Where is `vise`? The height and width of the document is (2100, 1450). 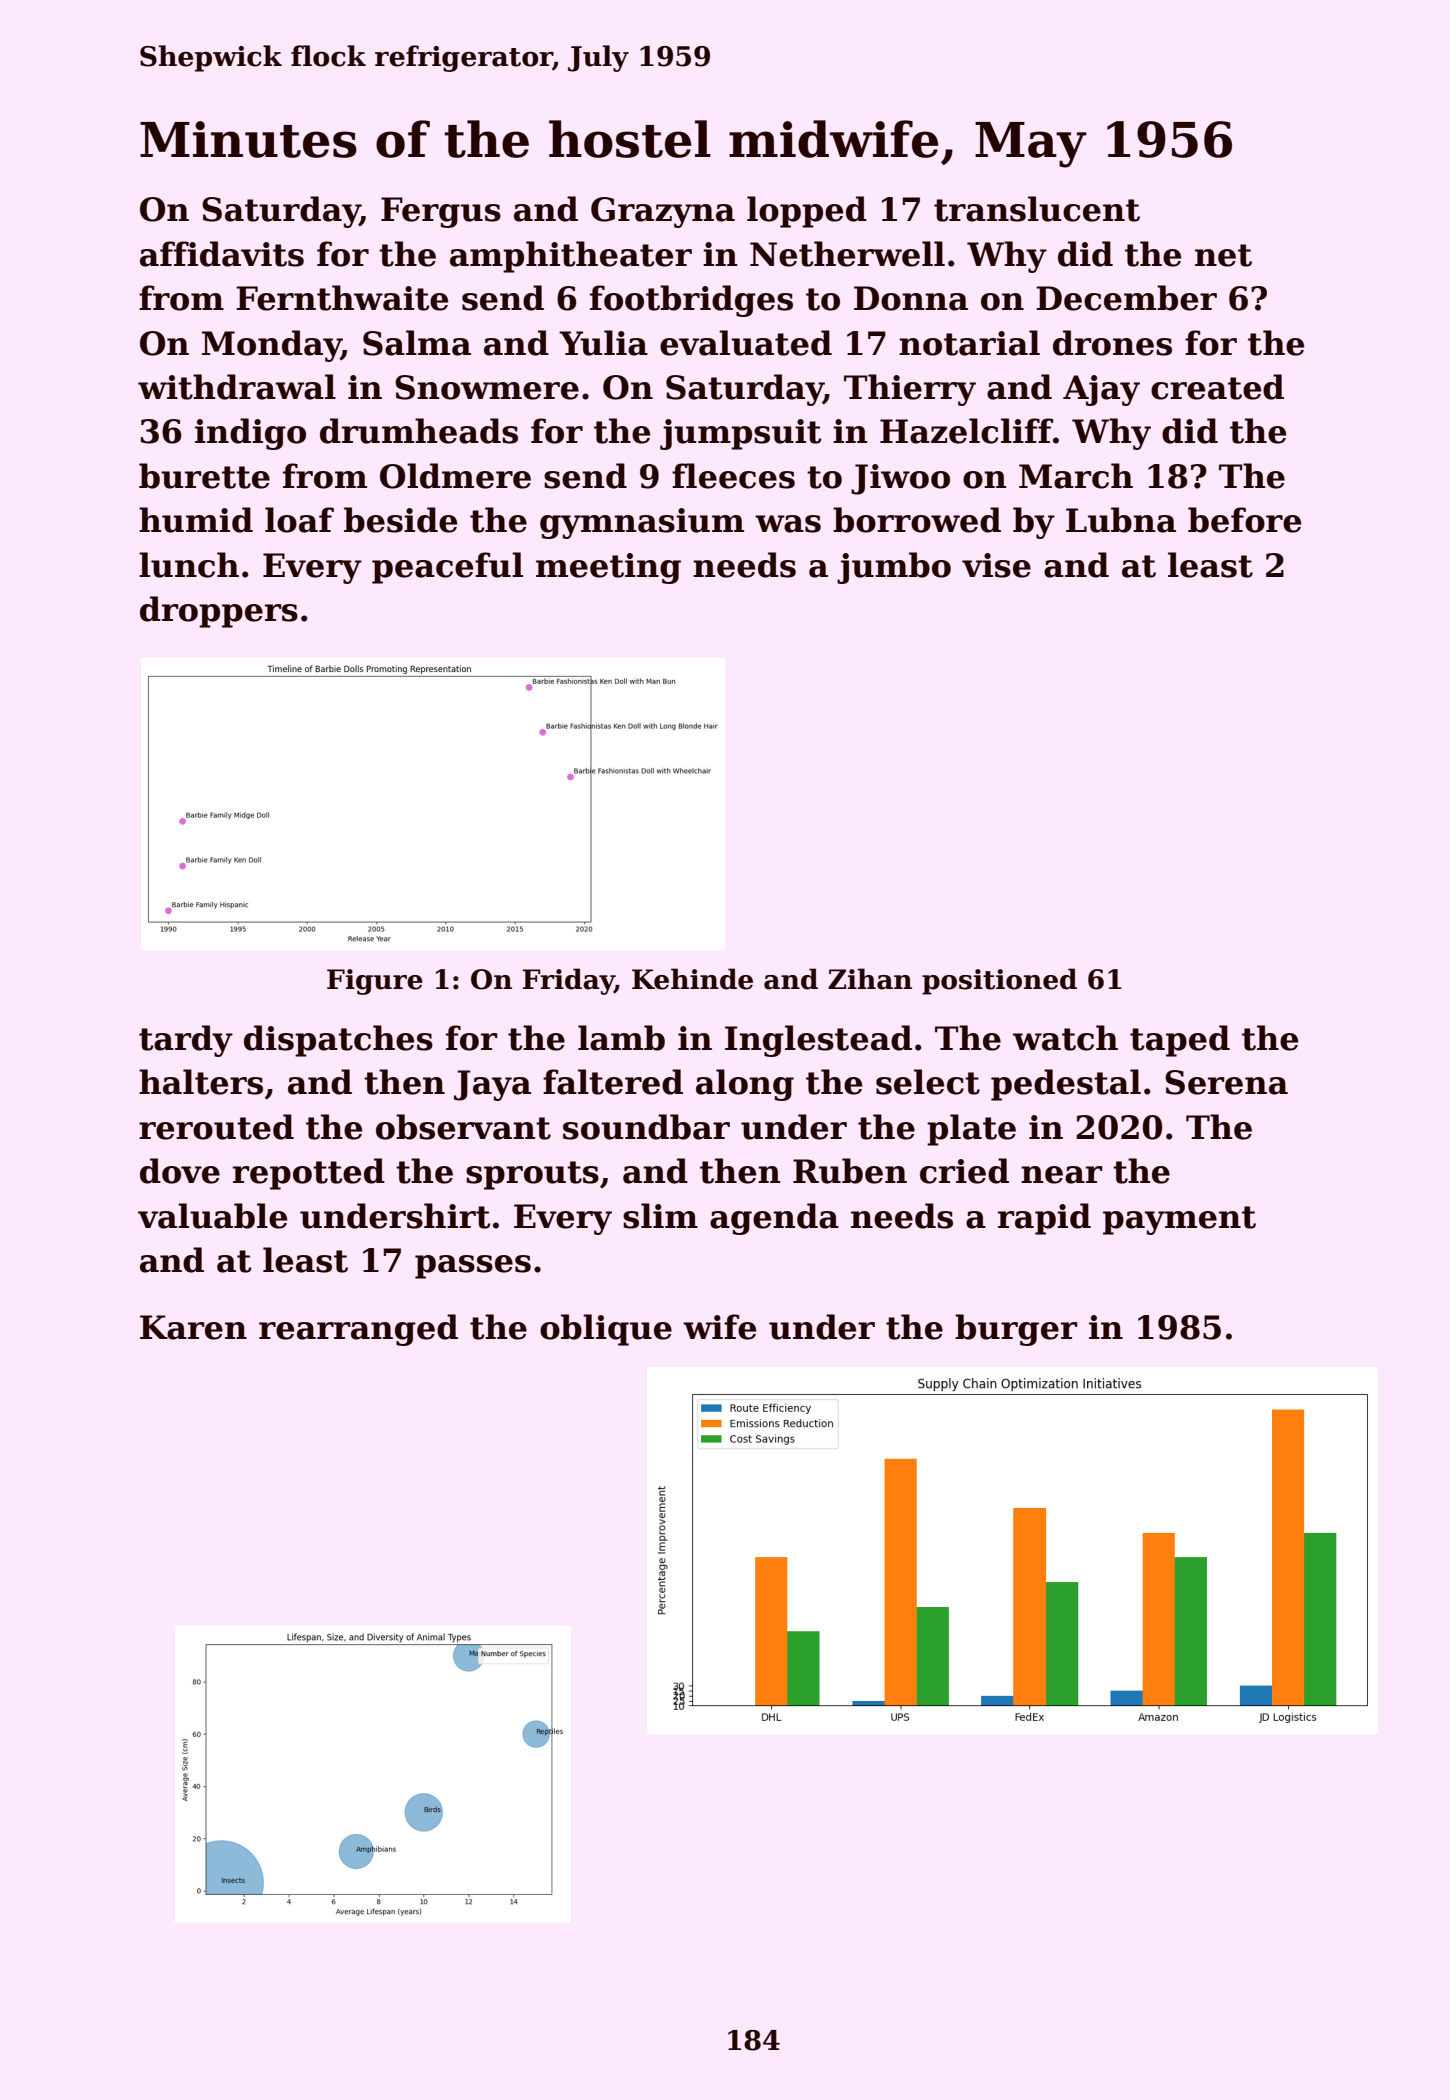 vise is located at coordinates (996, 565).
